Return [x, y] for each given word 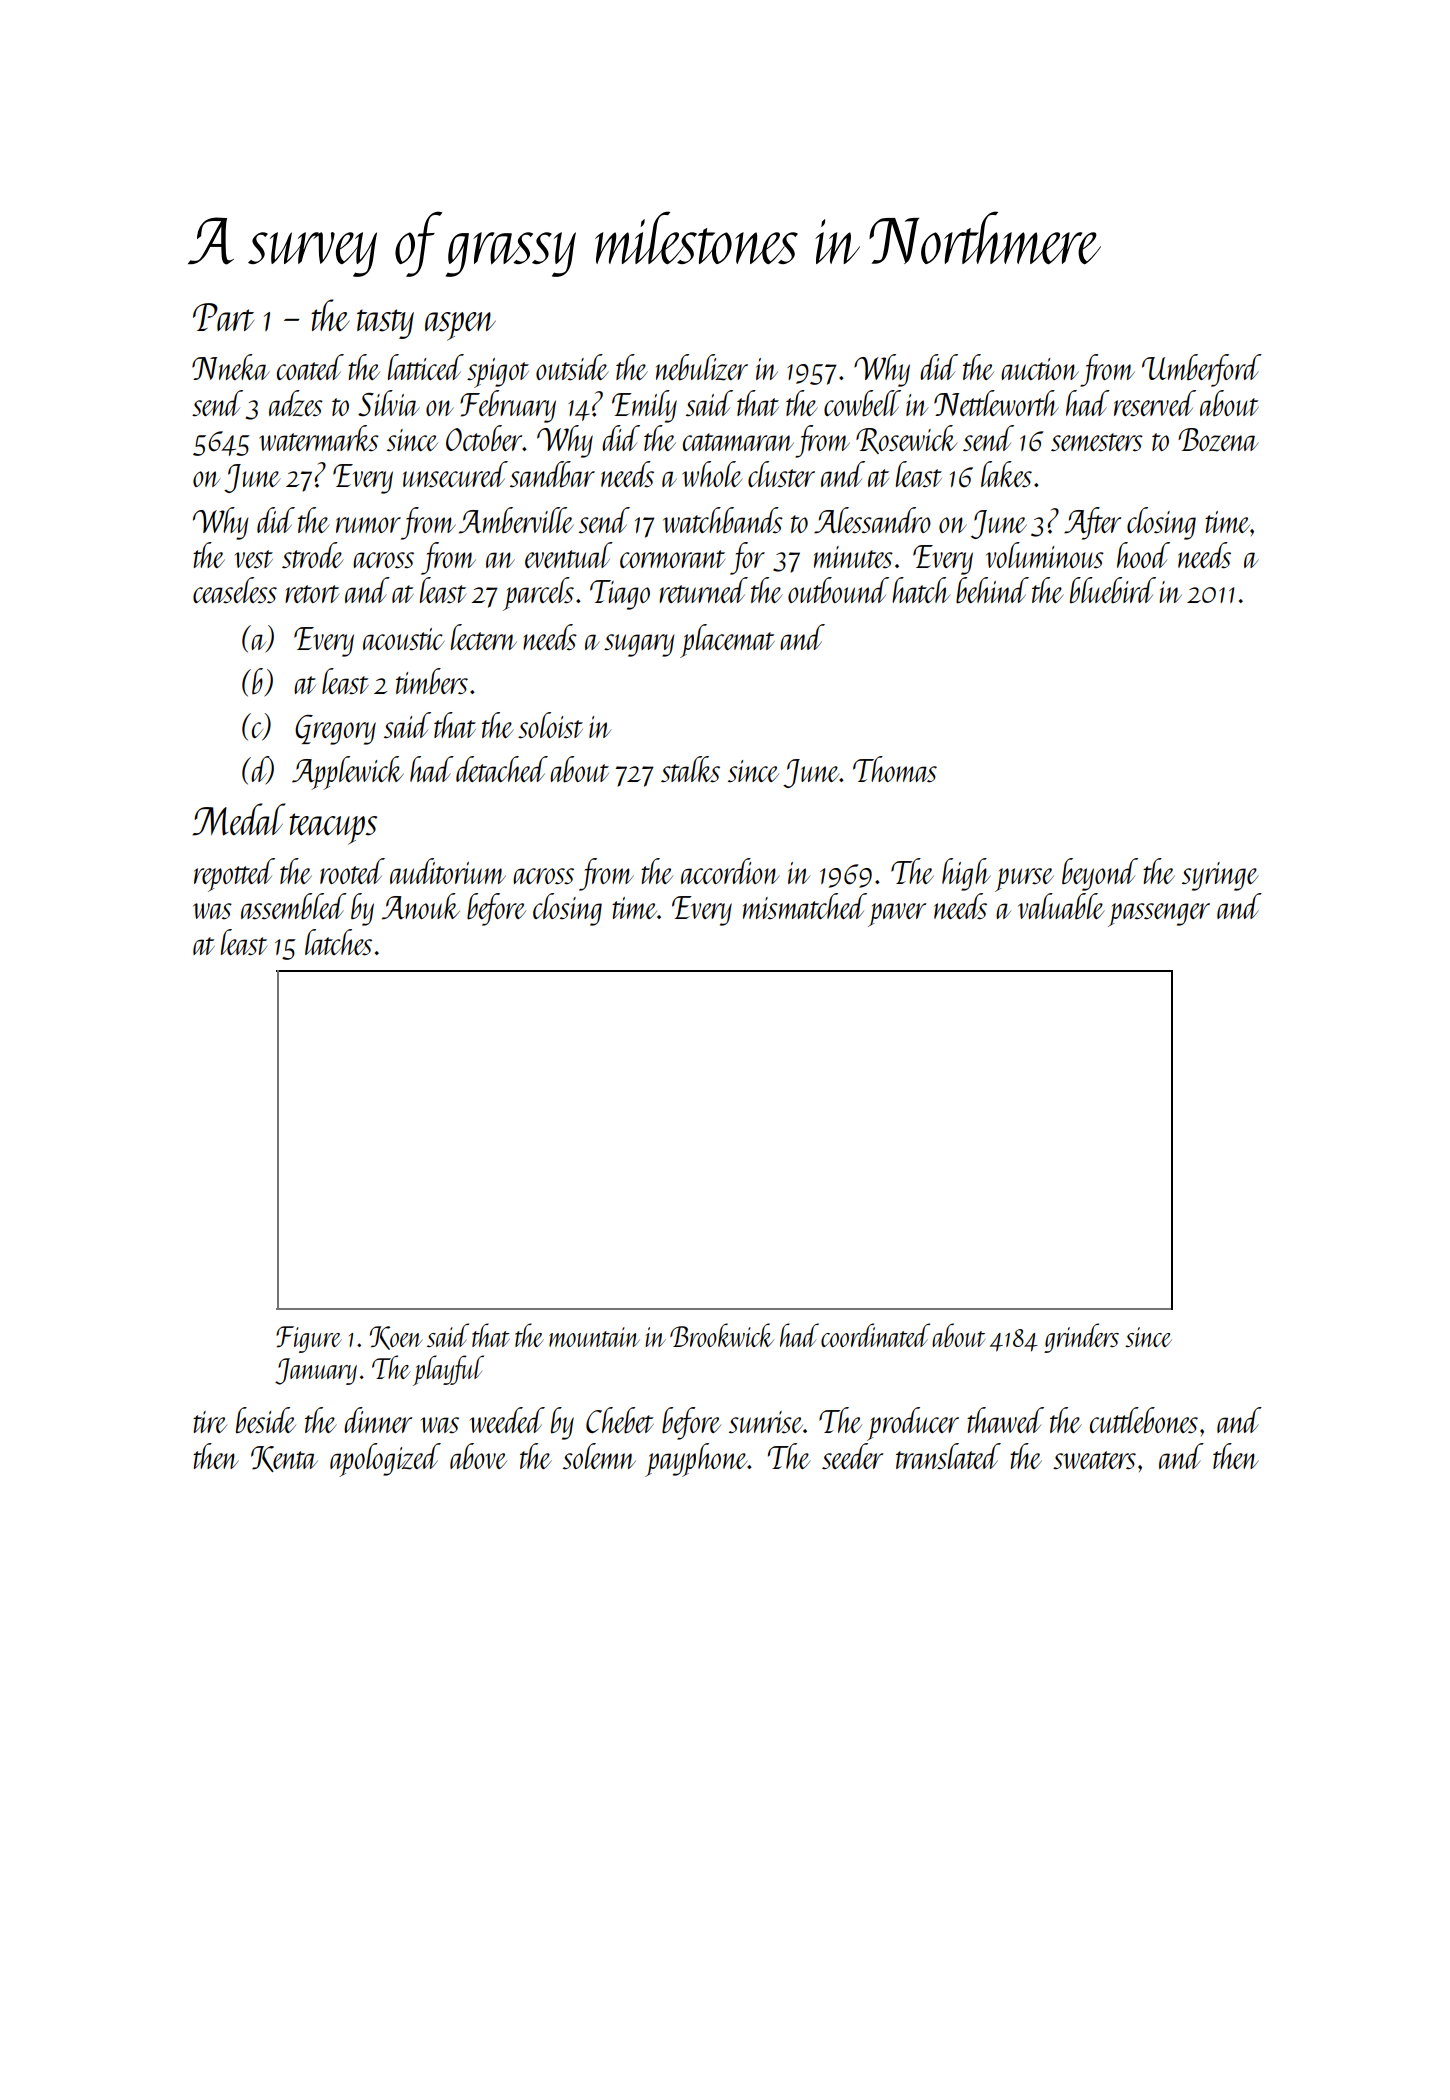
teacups [333, 829]
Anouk [421, 906]
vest [254, 559]
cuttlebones [1144, 1420]
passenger [1159, 915]
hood [1143, 555]
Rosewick [906, 439]
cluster [781, 474]
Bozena [1218, 440]
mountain [594, 1337]
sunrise [766, 1422]
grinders [1081, 1338]
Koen [396, 1338]
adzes [296, 403]
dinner [378, 1420]
